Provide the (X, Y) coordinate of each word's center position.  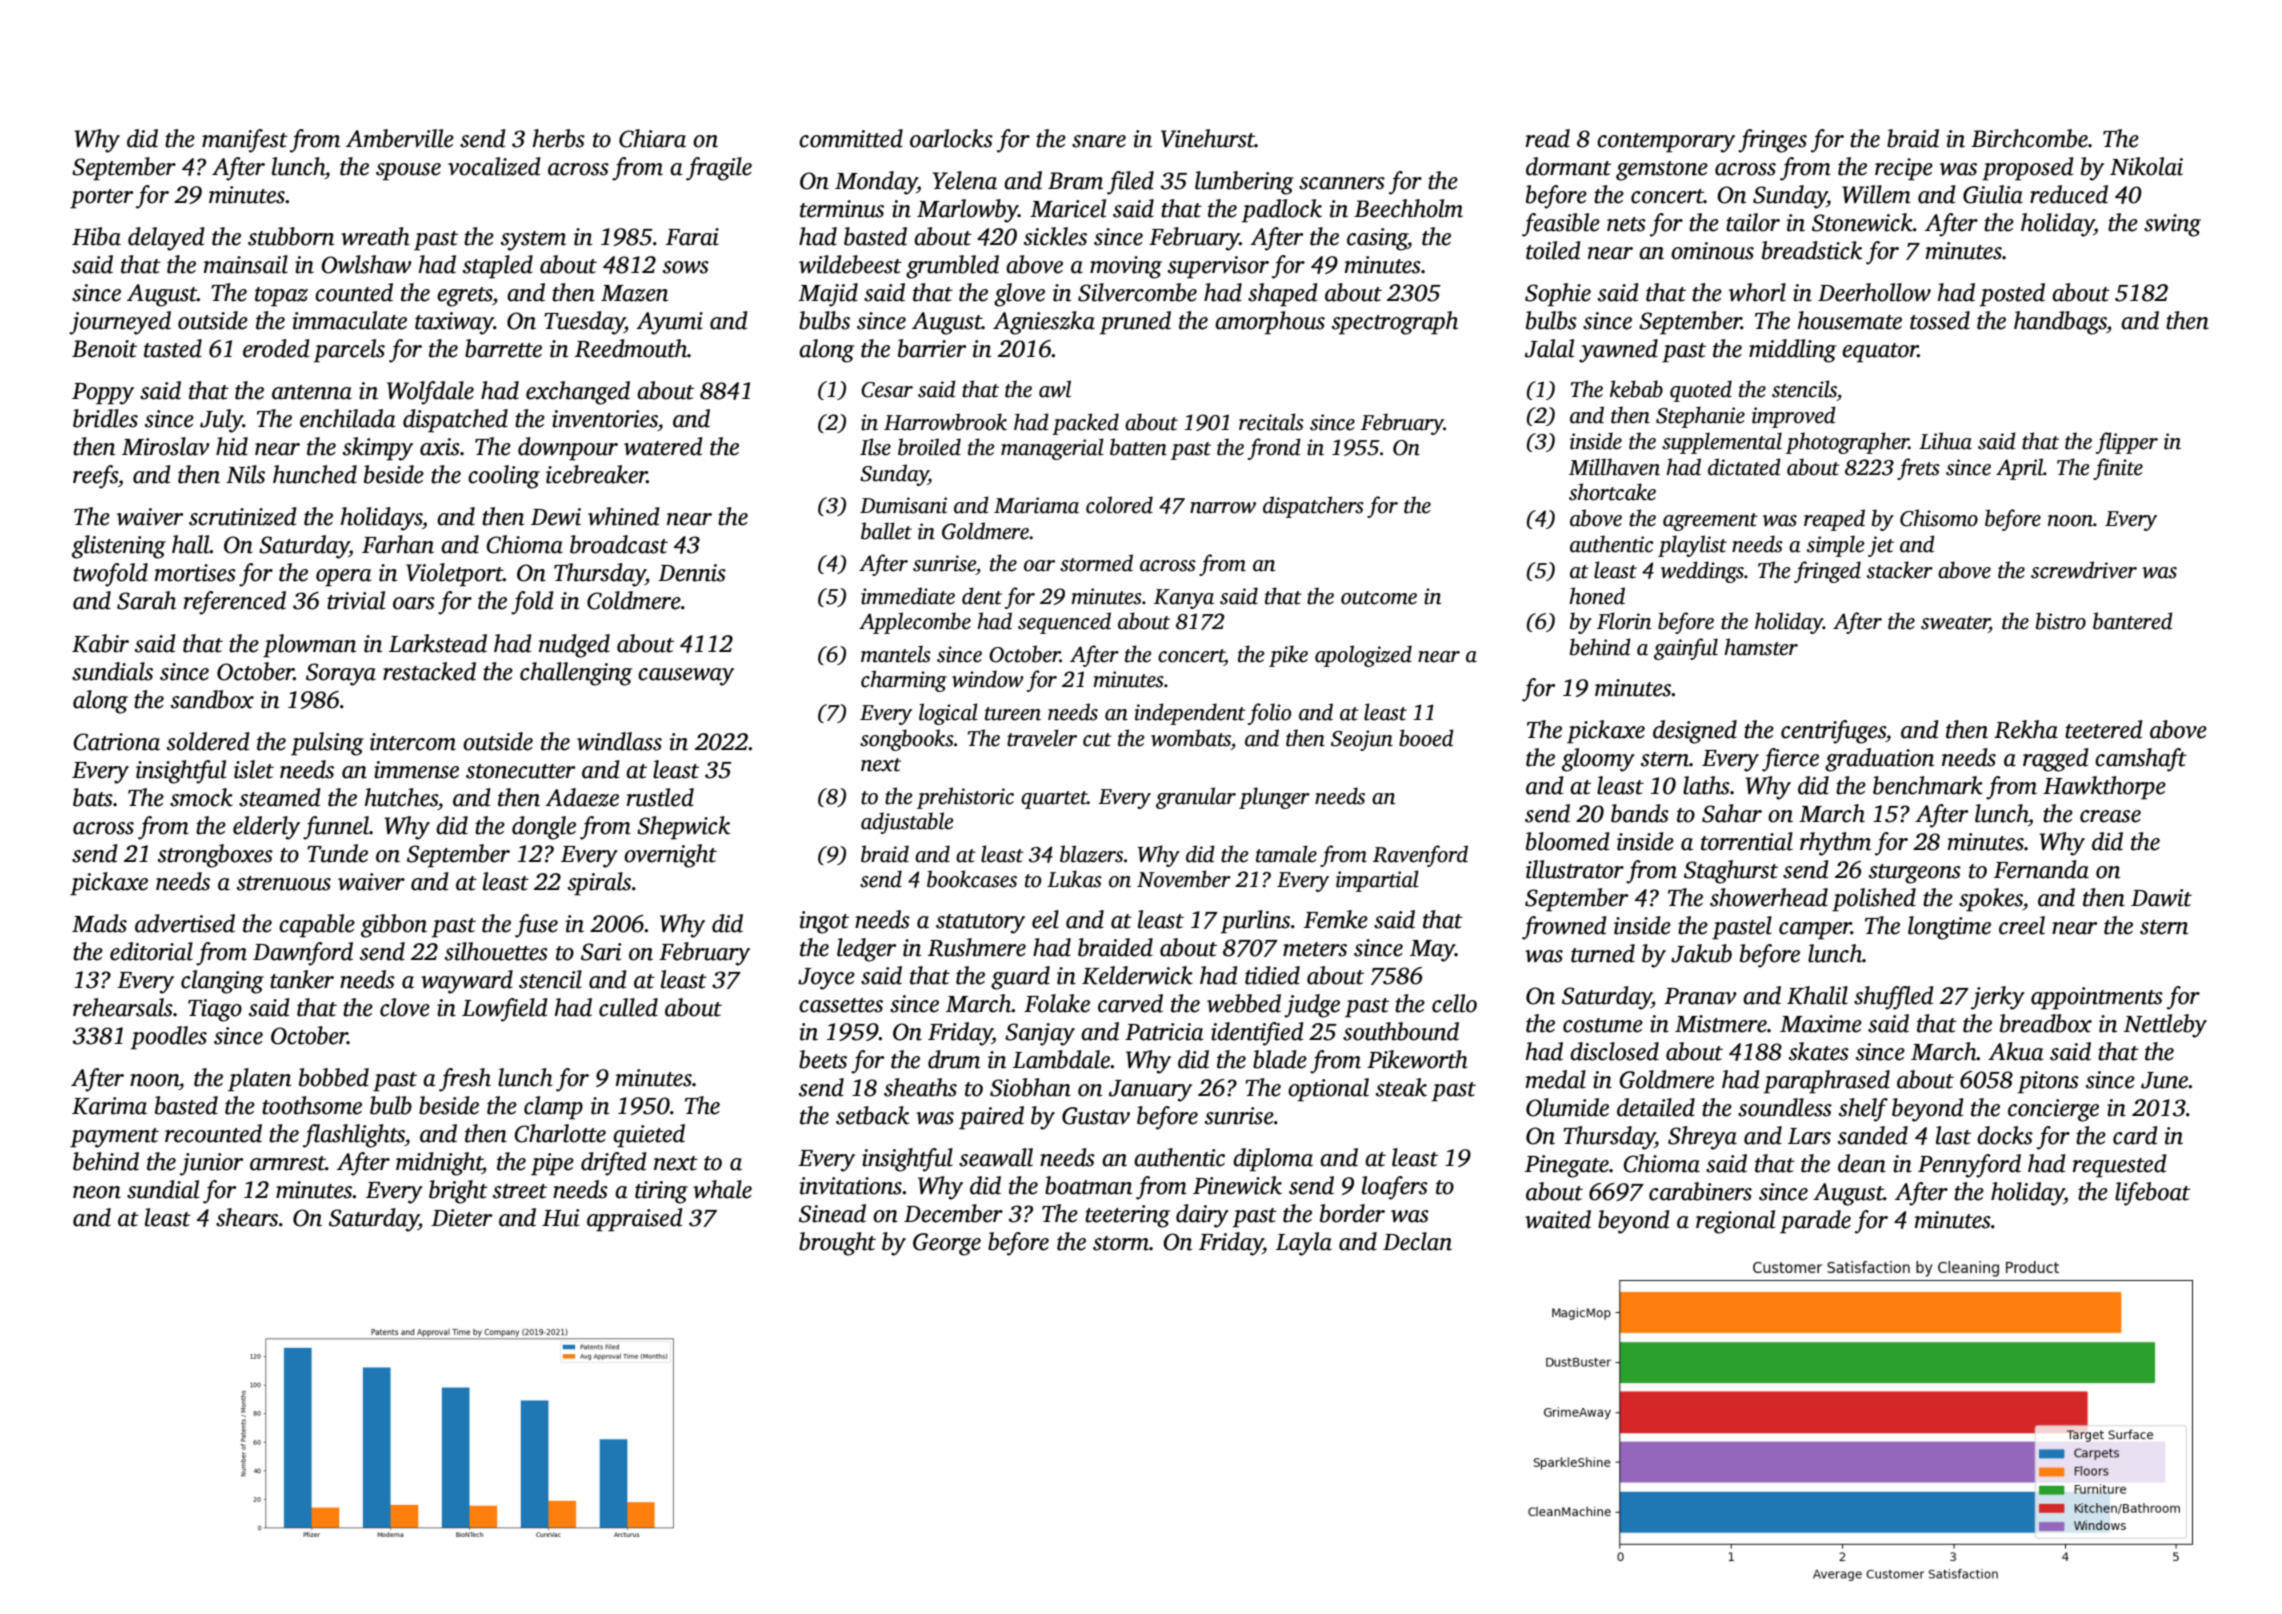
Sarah (146, 600)
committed (851, 138)
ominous (1712, 251)
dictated (1744, 467)
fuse (536, 926)
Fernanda (2041, 869)
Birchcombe (2029, 138)
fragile (719, 169)
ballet (886, 531)
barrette (503, 348)
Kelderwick (1137, 975)
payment (114, 1138)
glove (1019, 295)
